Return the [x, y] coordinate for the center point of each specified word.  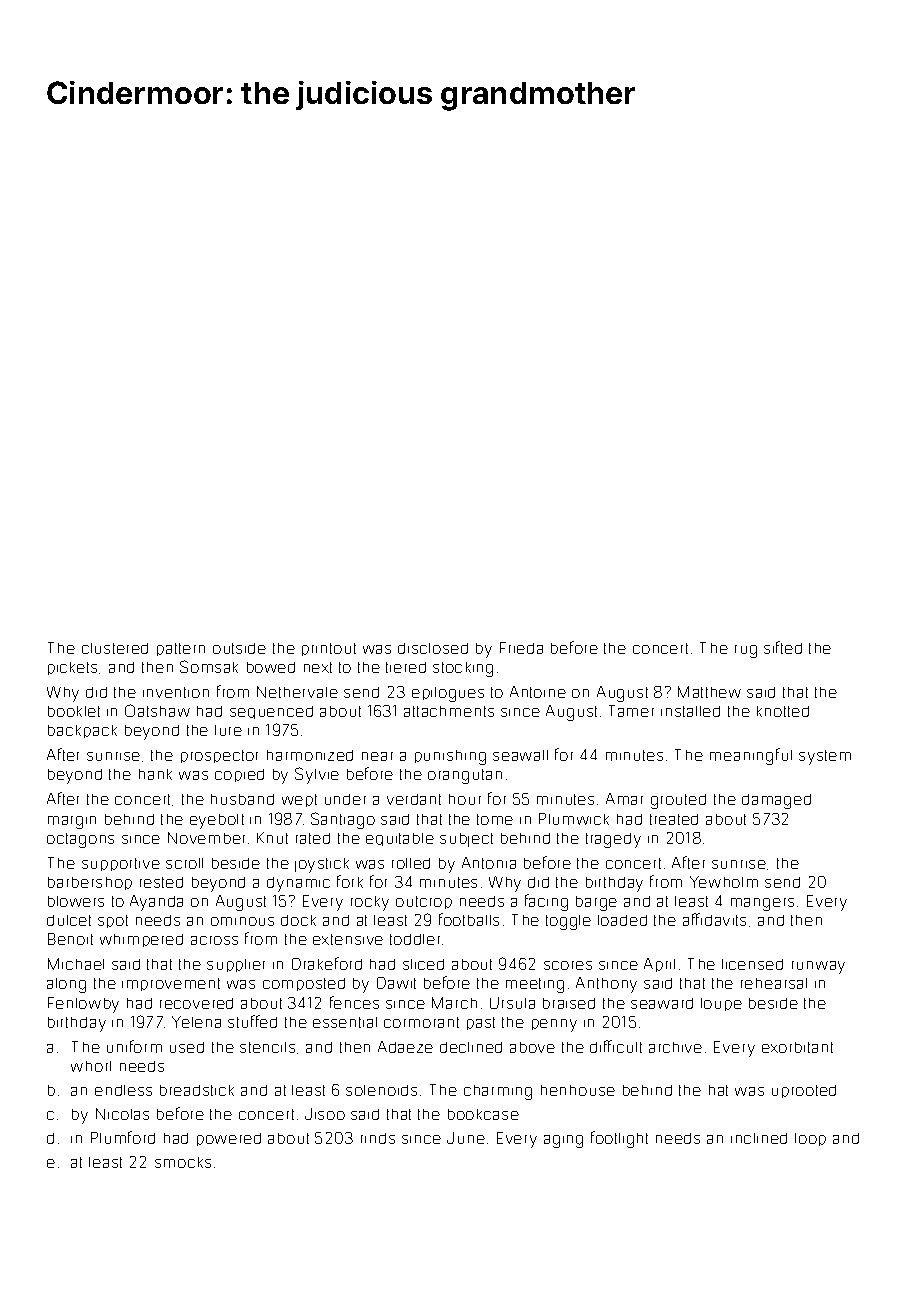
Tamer [631, 711]
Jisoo [325, 1114]
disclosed [433, 648]
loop [810, 1139]
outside [239, 648]
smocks [183, 1162]
